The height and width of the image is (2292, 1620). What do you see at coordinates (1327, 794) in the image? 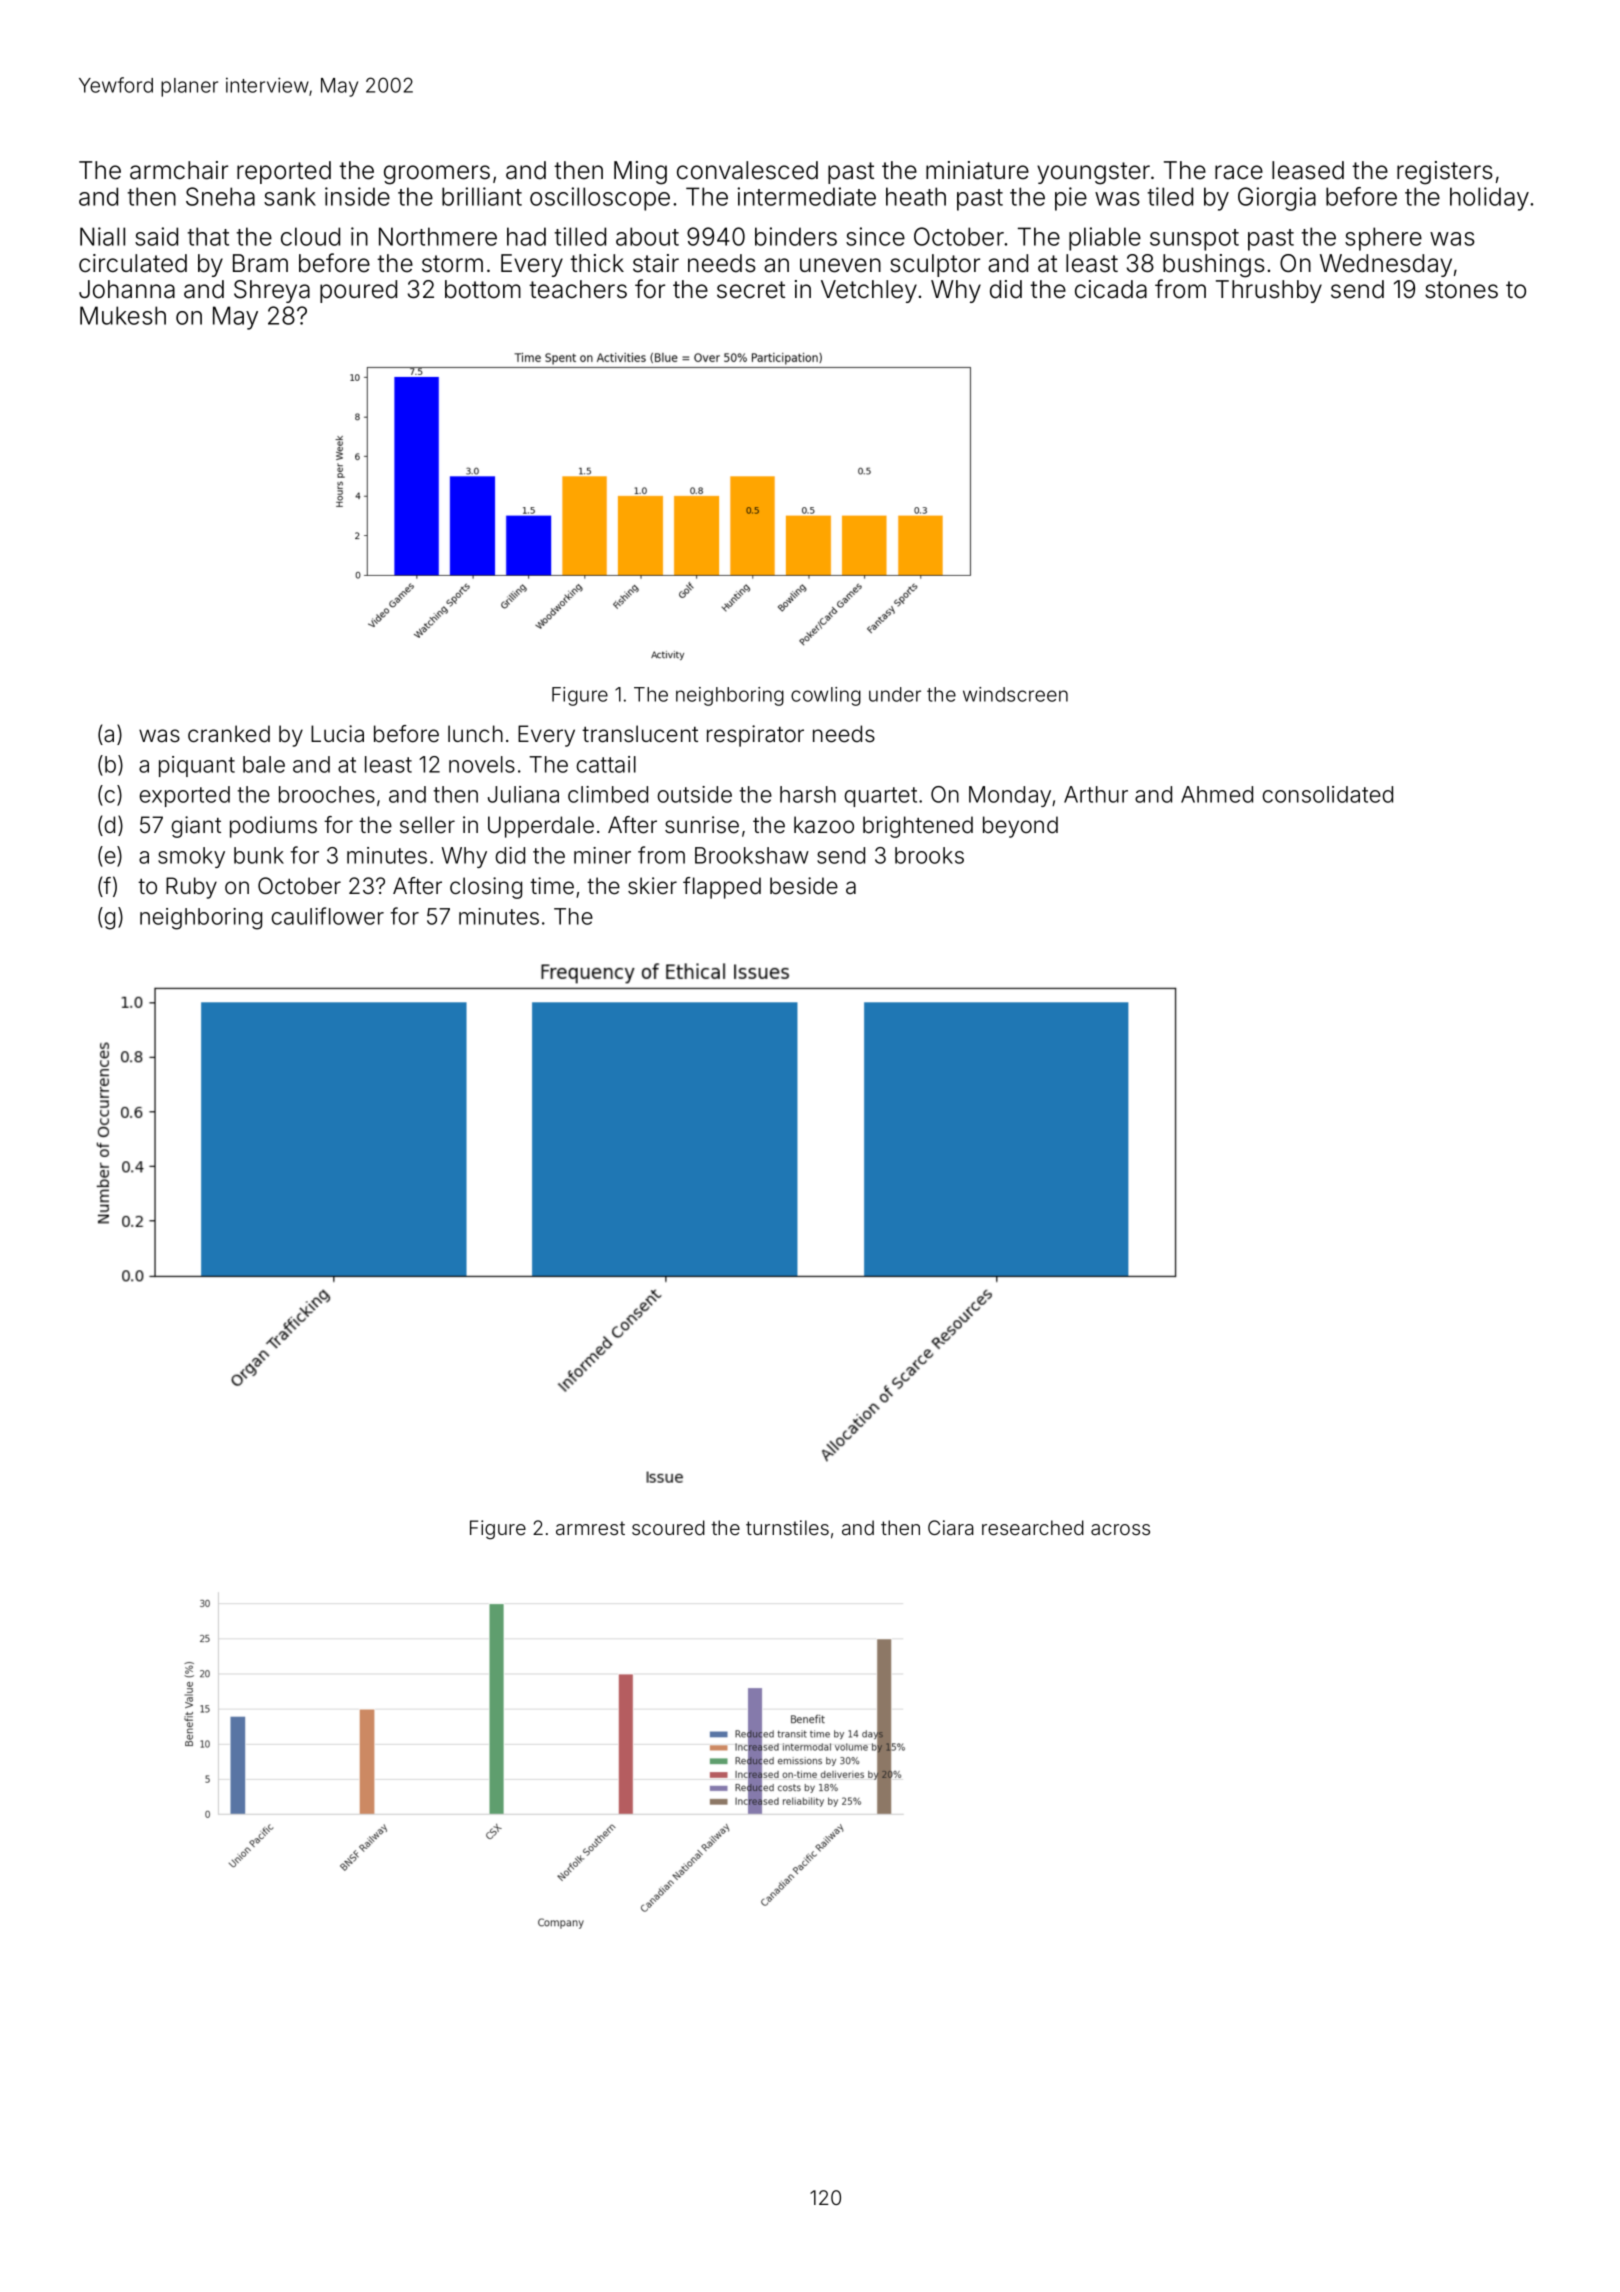
I see `consolidated` at bounding box center [1327, 794].
